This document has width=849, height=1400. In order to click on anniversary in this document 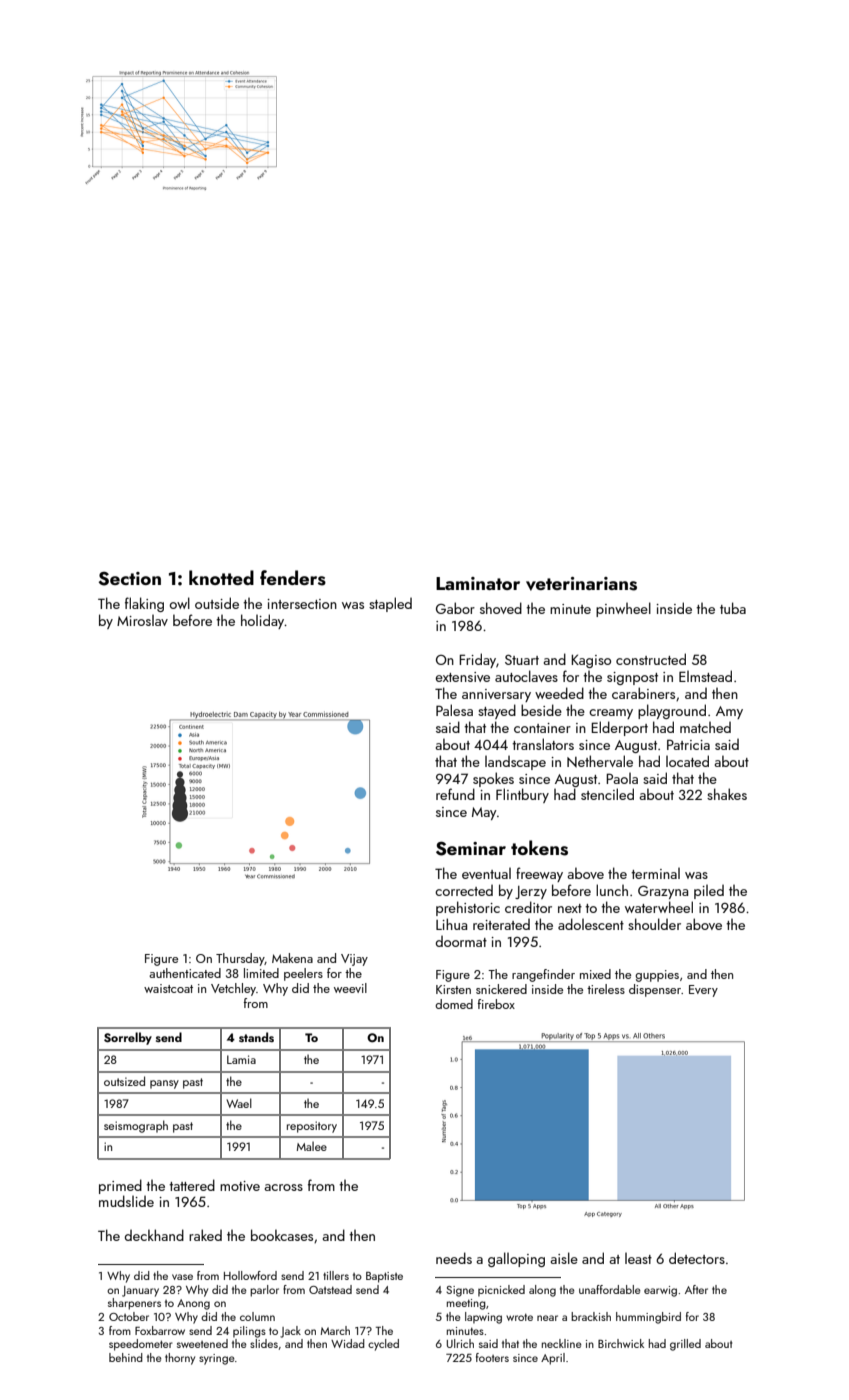, I will do `click(496, 695)`.
